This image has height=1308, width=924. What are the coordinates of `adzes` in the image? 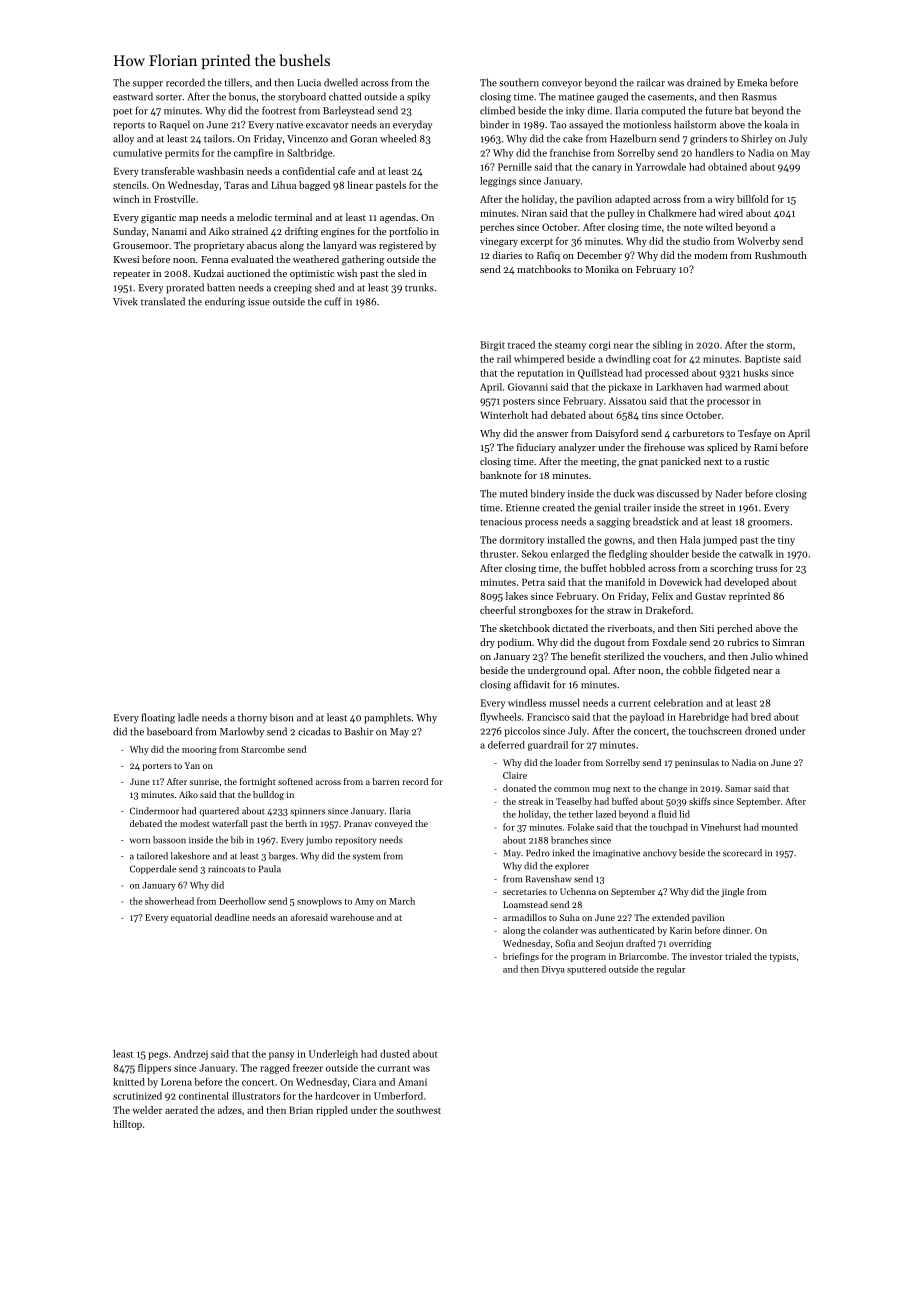 It's located at (230, 1110).
